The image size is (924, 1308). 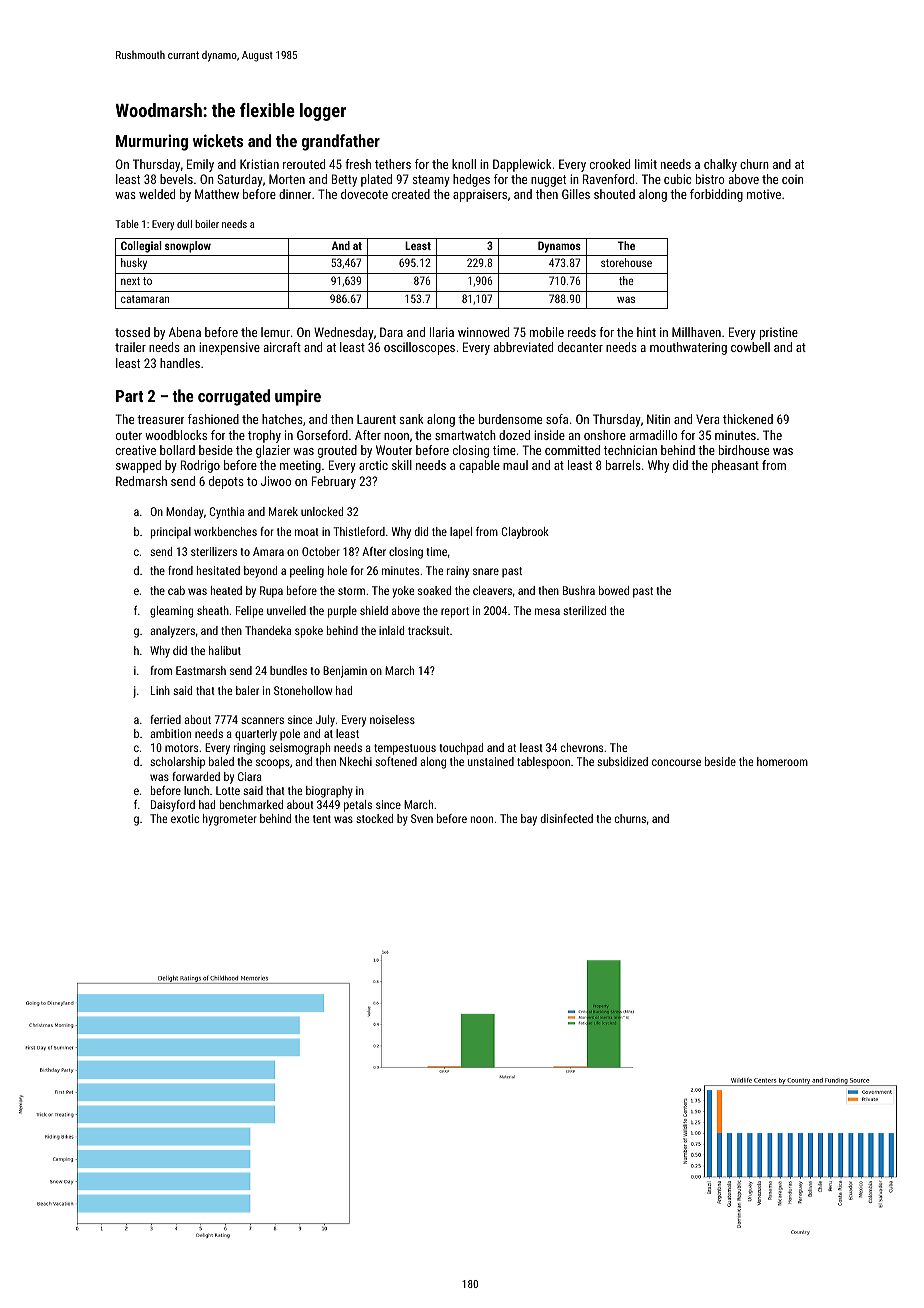 I want to click on seismograph, so click(x=299, y=749).
